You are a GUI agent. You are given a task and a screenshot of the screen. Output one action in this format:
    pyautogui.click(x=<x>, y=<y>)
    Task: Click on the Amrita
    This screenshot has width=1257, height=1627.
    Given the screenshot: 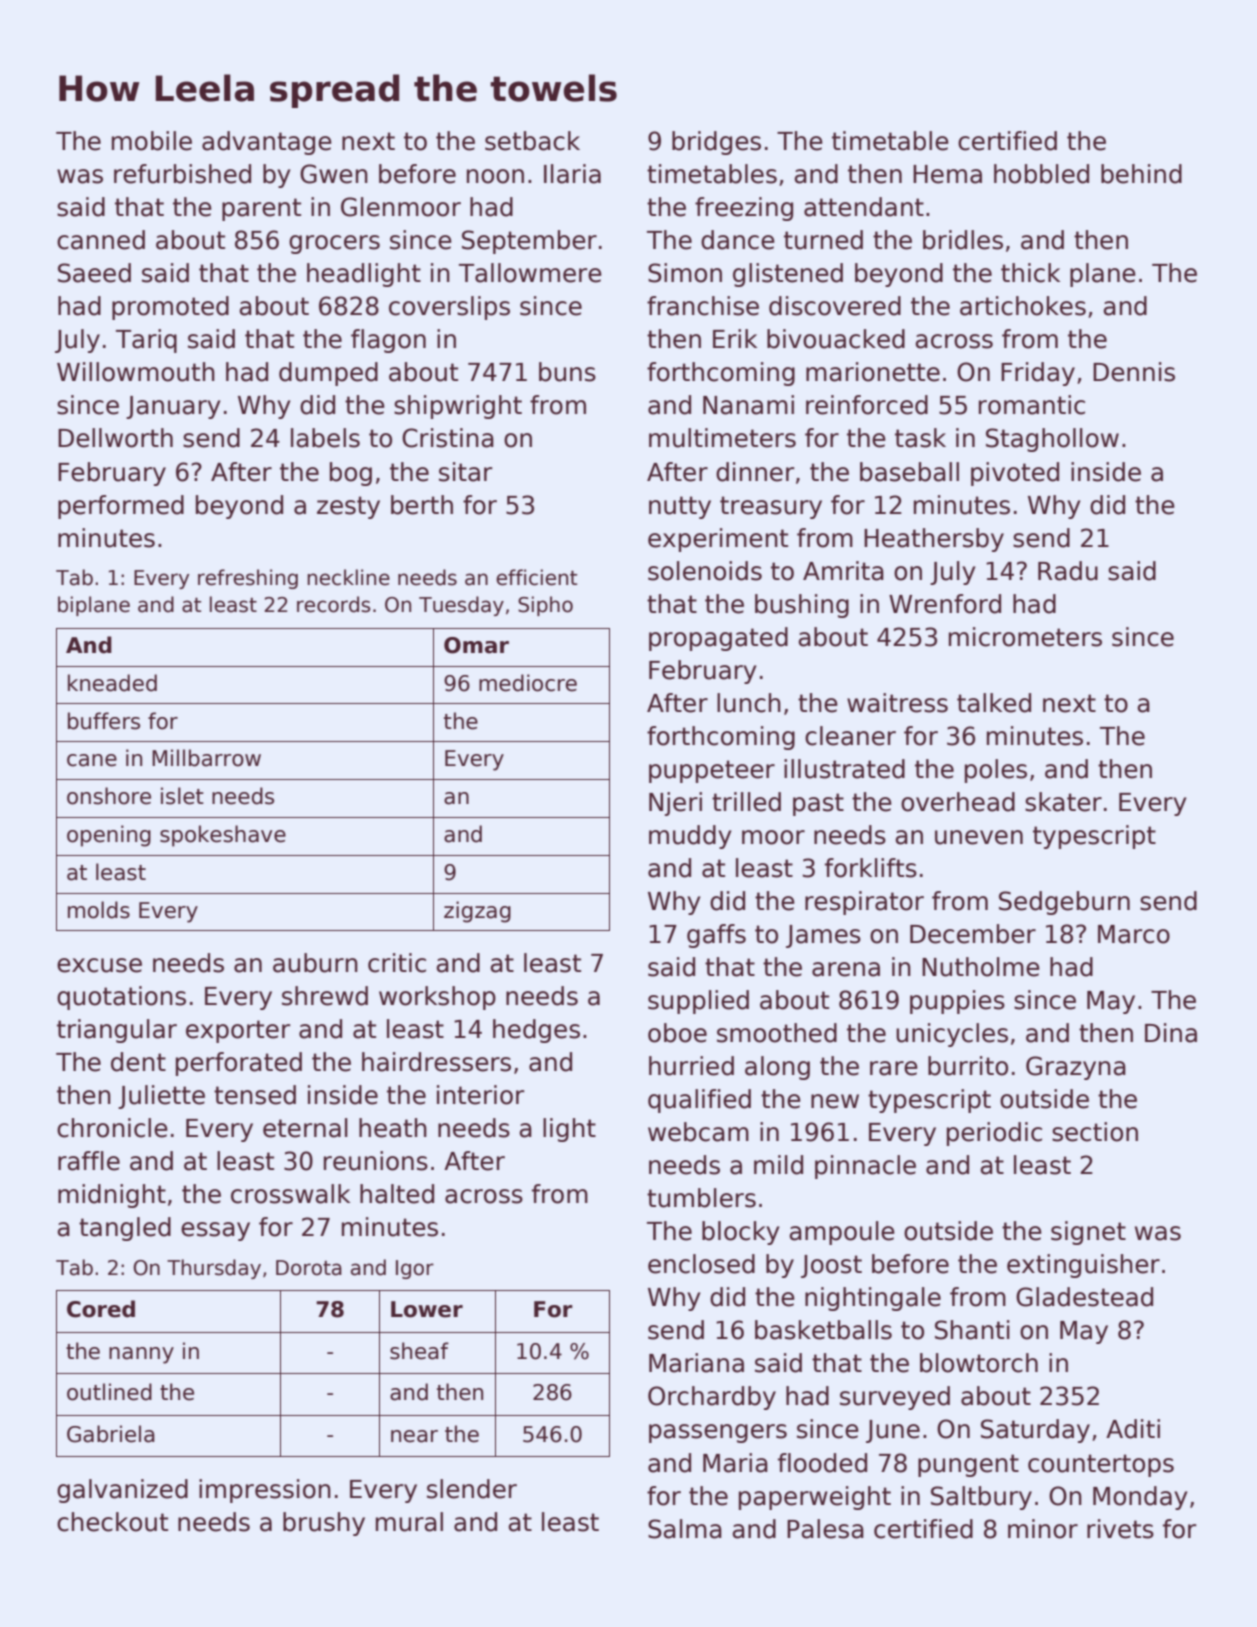 What is the action you would take?
    pyautogui.click(x=843, y=571)
